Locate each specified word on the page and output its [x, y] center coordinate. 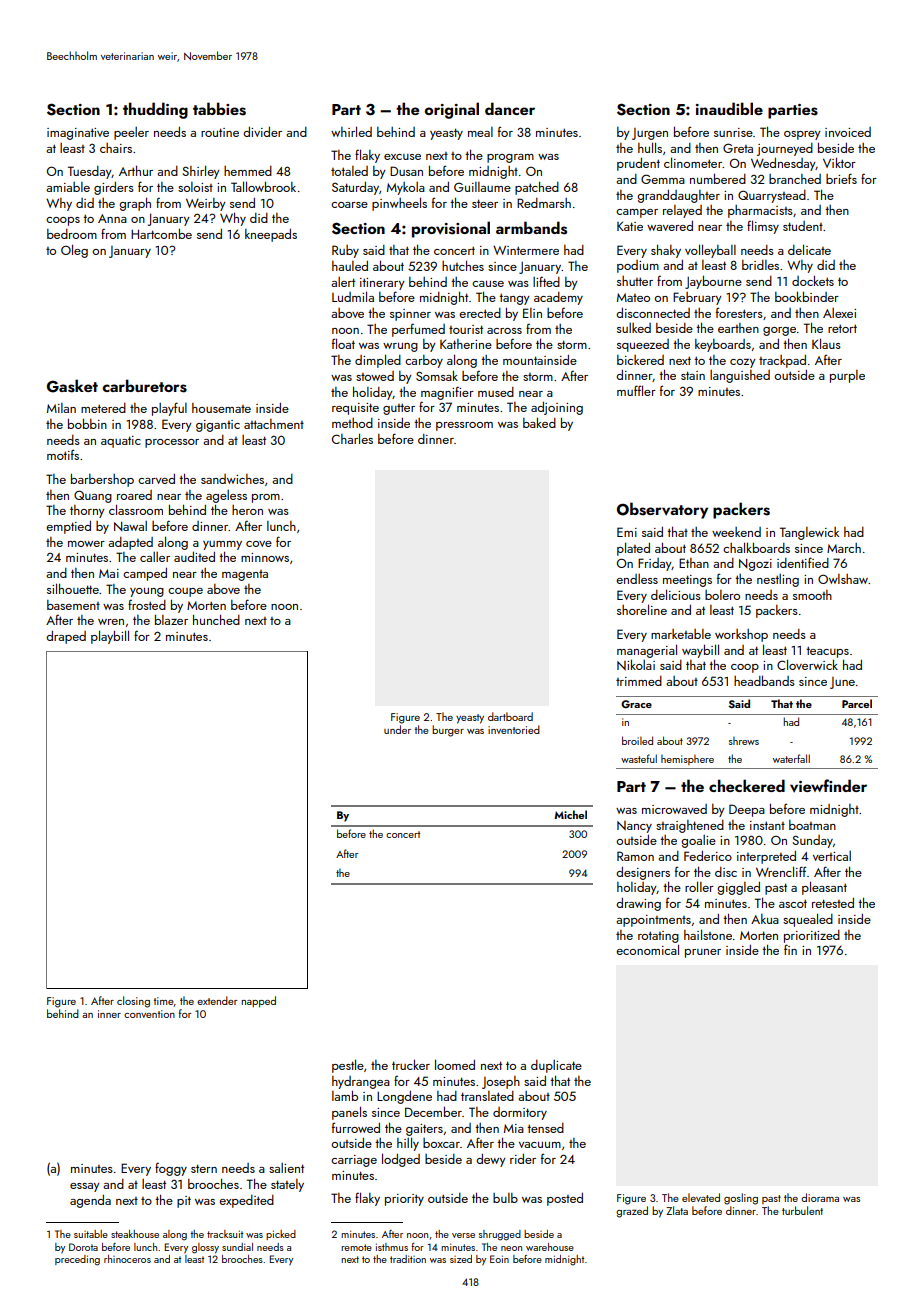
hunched [216, 619]
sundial [237, 1247]
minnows [265, 557]
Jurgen [650, 134]
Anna [112, 218]
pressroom [464, 426]
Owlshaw [843, 579]
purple [847, 376]
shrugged [500, 1235]
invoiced [848, 132]
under [397, 729]
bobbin [87, 424]
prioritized [812, 936]
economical [647, 949]
